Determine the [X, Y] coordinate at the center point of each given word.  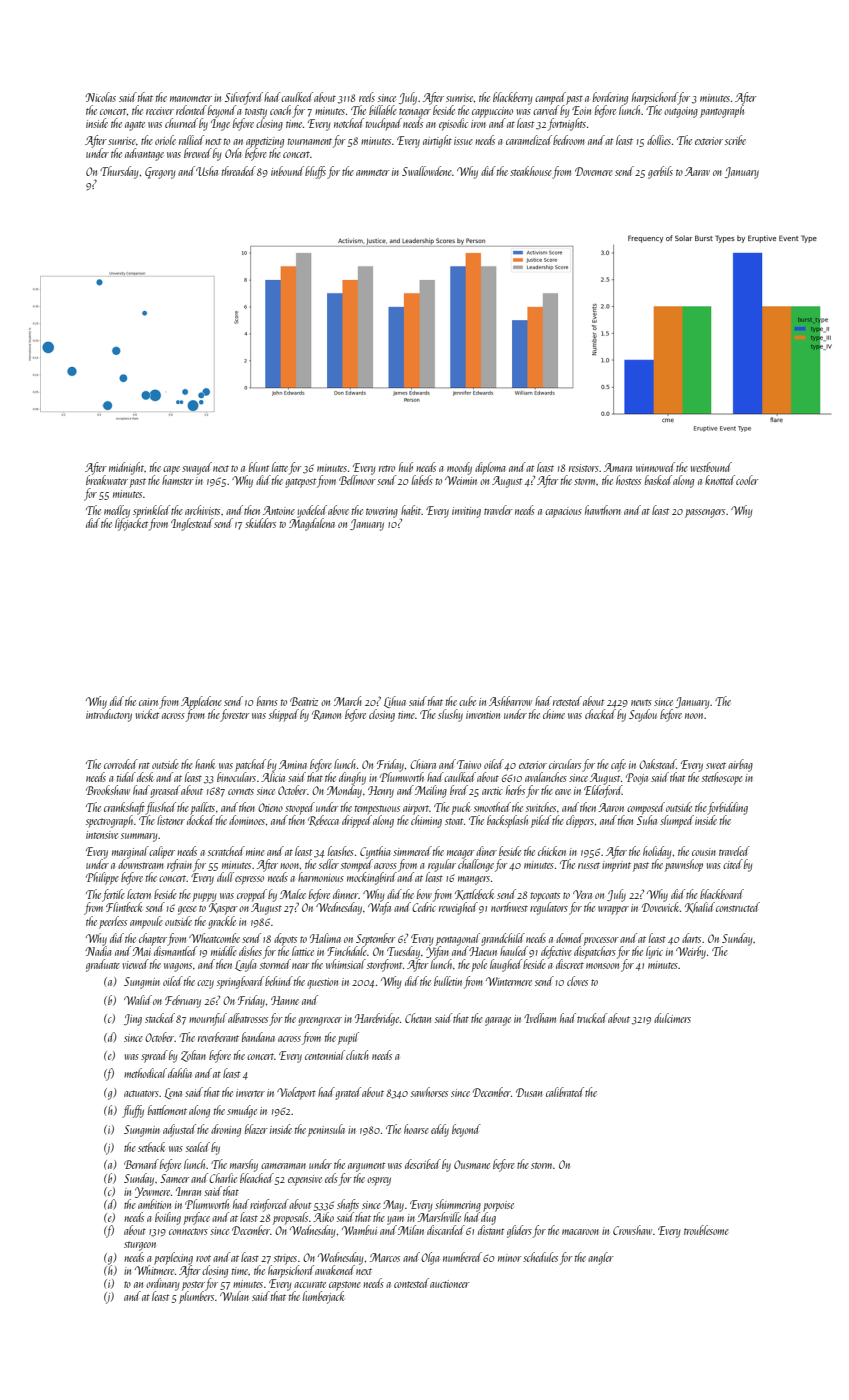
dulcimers [672, 1018]
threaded [239, 171]
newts [641, 703]
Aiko [323, 1217]
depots [285, 939]
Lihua [395, 702]
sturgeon [140, 1246]
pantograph [722, 111]
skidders [260, 523]
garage [498, 1021]
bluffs [315, 172]
